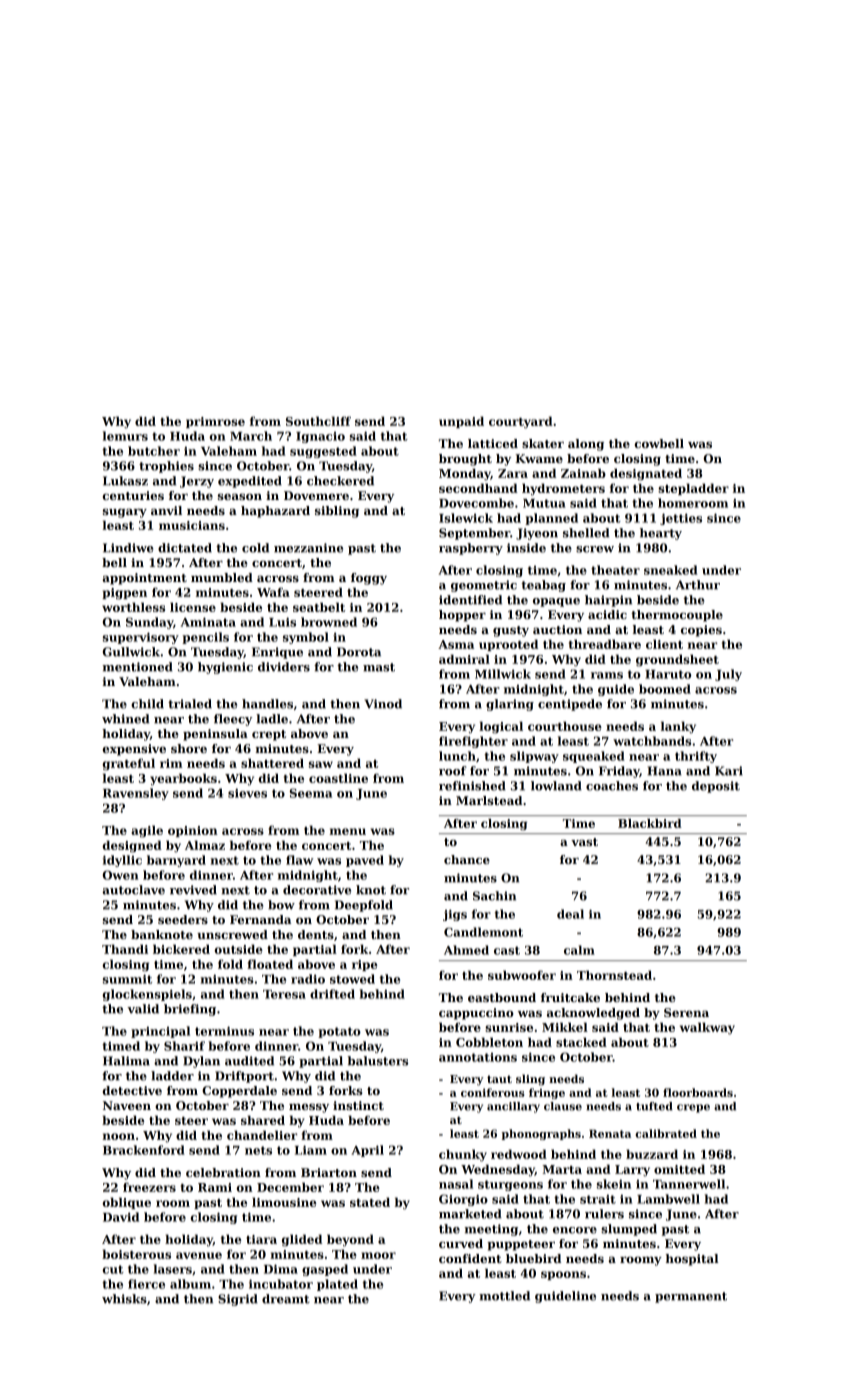 The width and height of the document is (849, 1400). What do you see at coordinates (707, 1028) in the document?
I see `walkway` at bounding box center [707, 1028].
